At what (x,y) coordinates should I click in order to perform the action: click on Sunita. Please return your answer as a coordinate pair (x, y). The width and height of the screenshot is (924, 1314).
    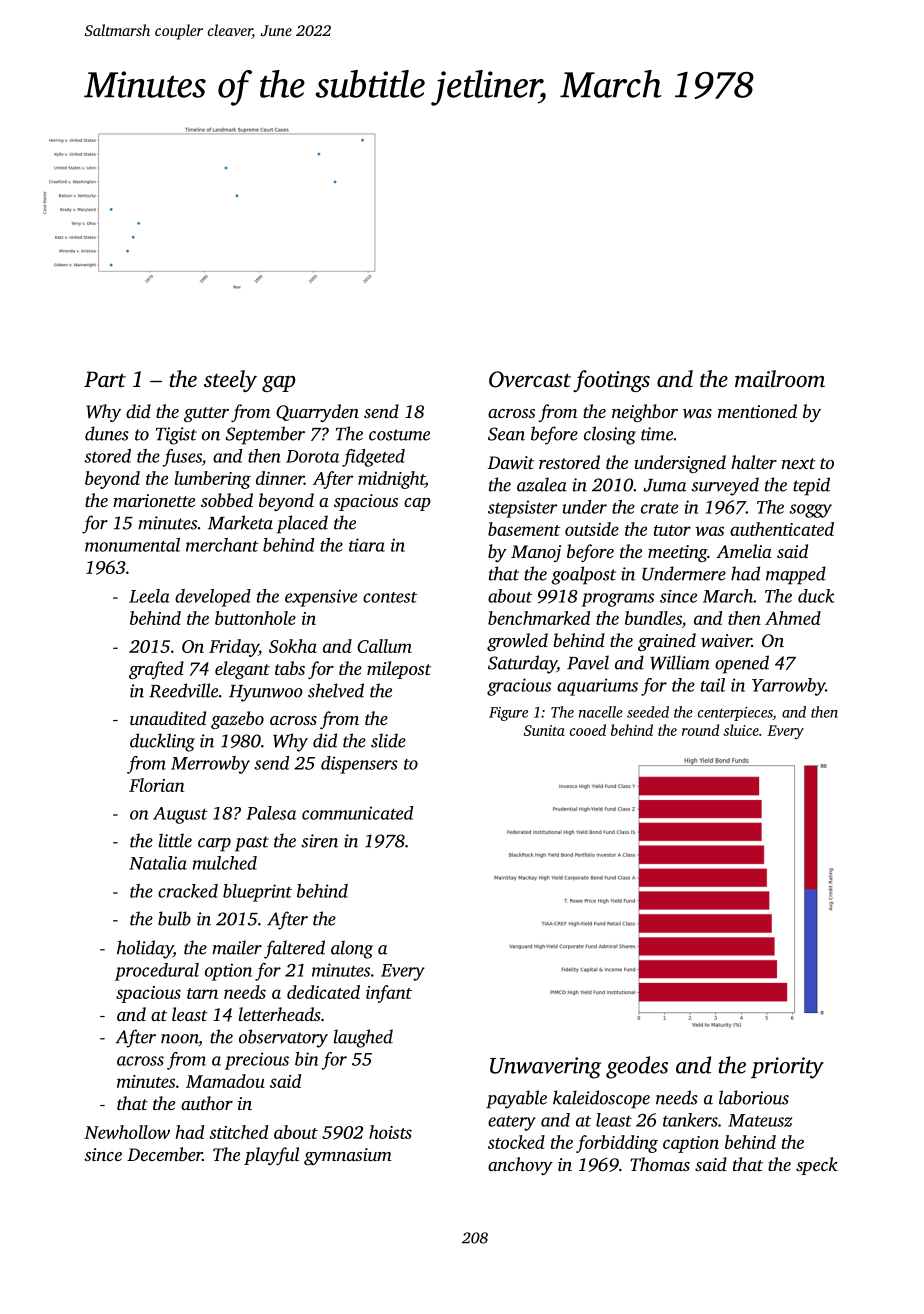
    Looking at the image, I should click on (544, 730).
